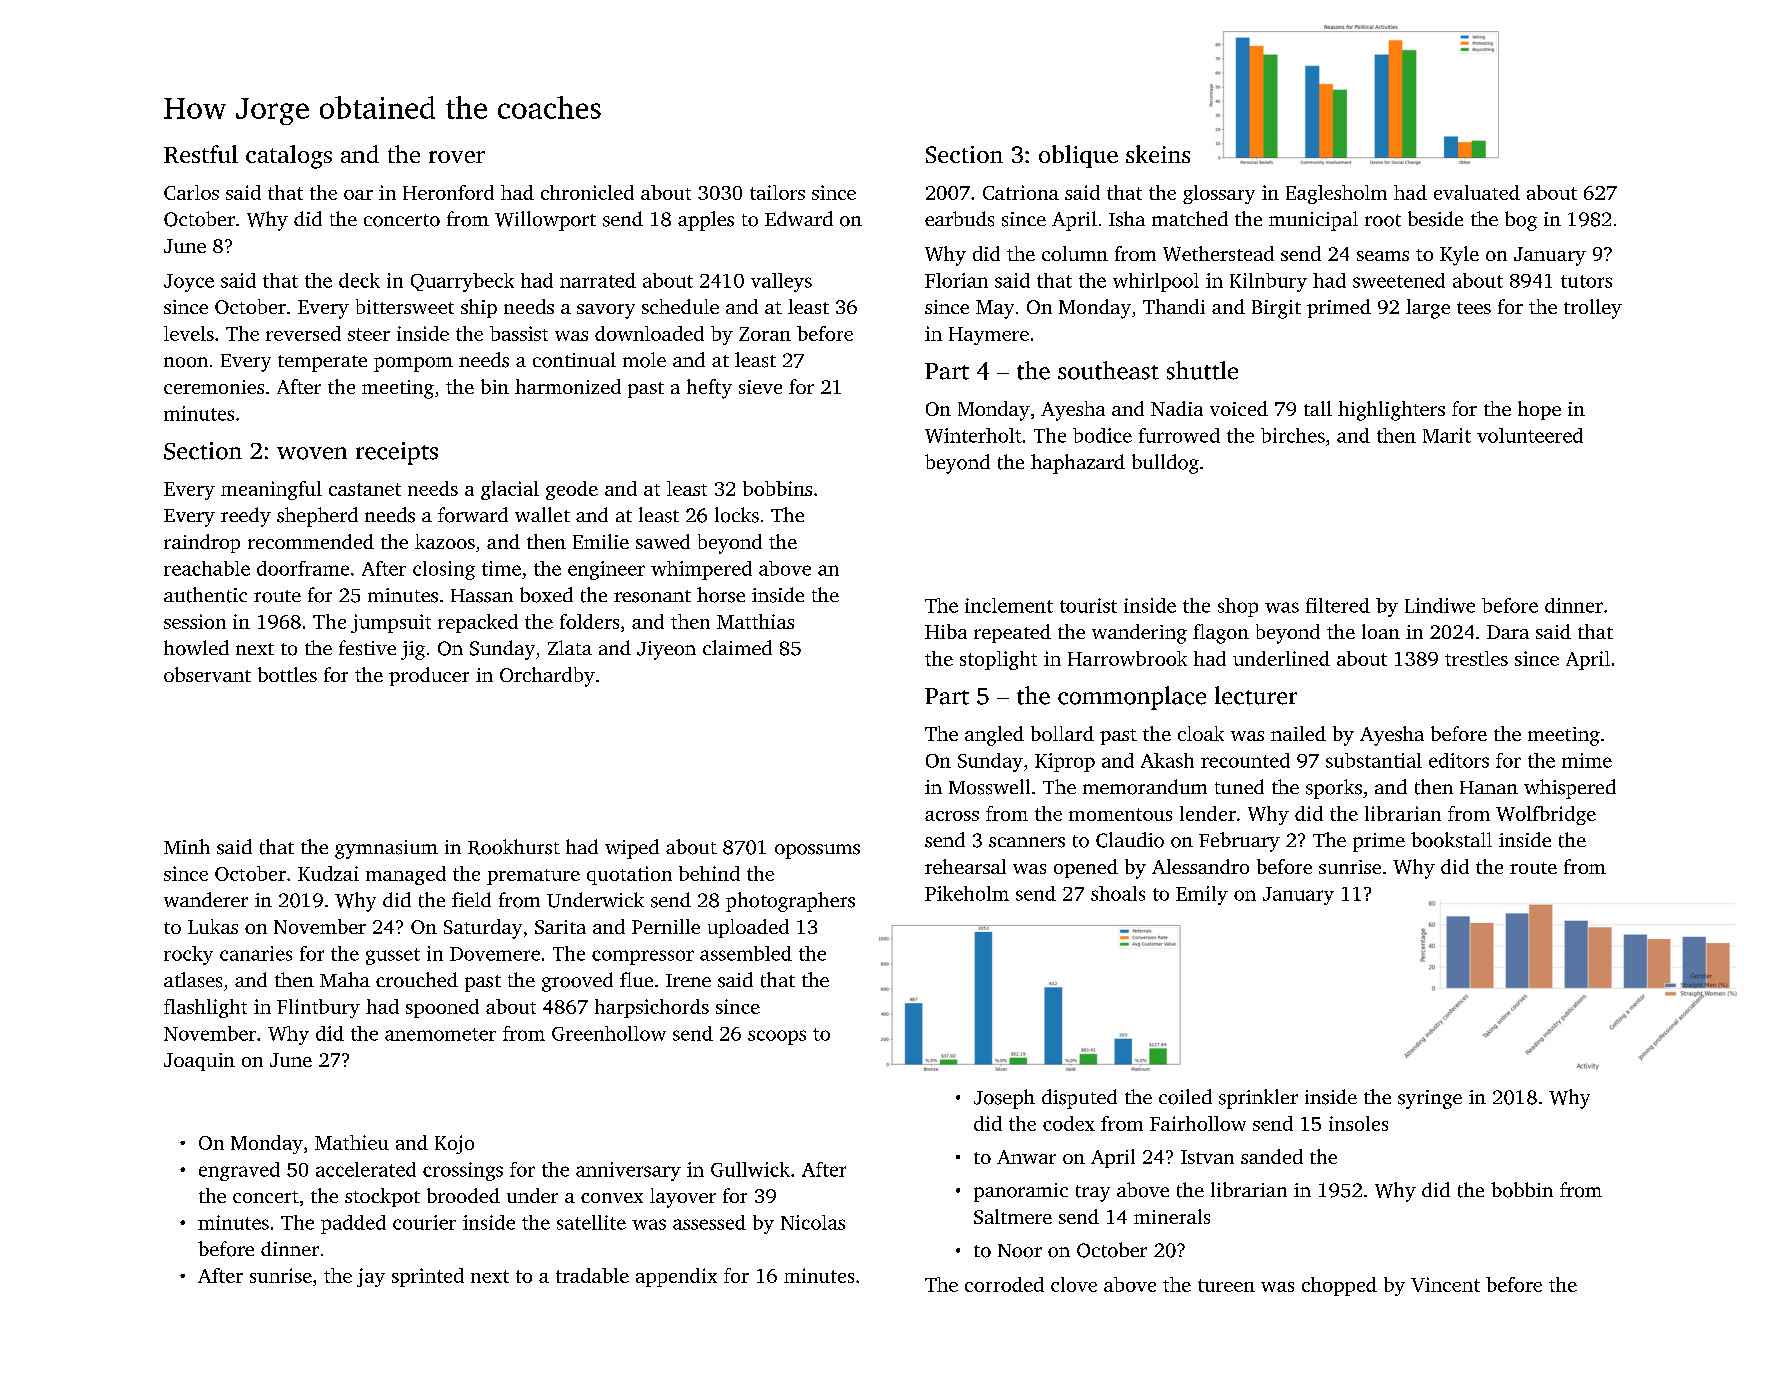 The image size is (1787, 1381). Describe the element at coordinates (973, 435) in the document. I see `Winterholt` at that location.
